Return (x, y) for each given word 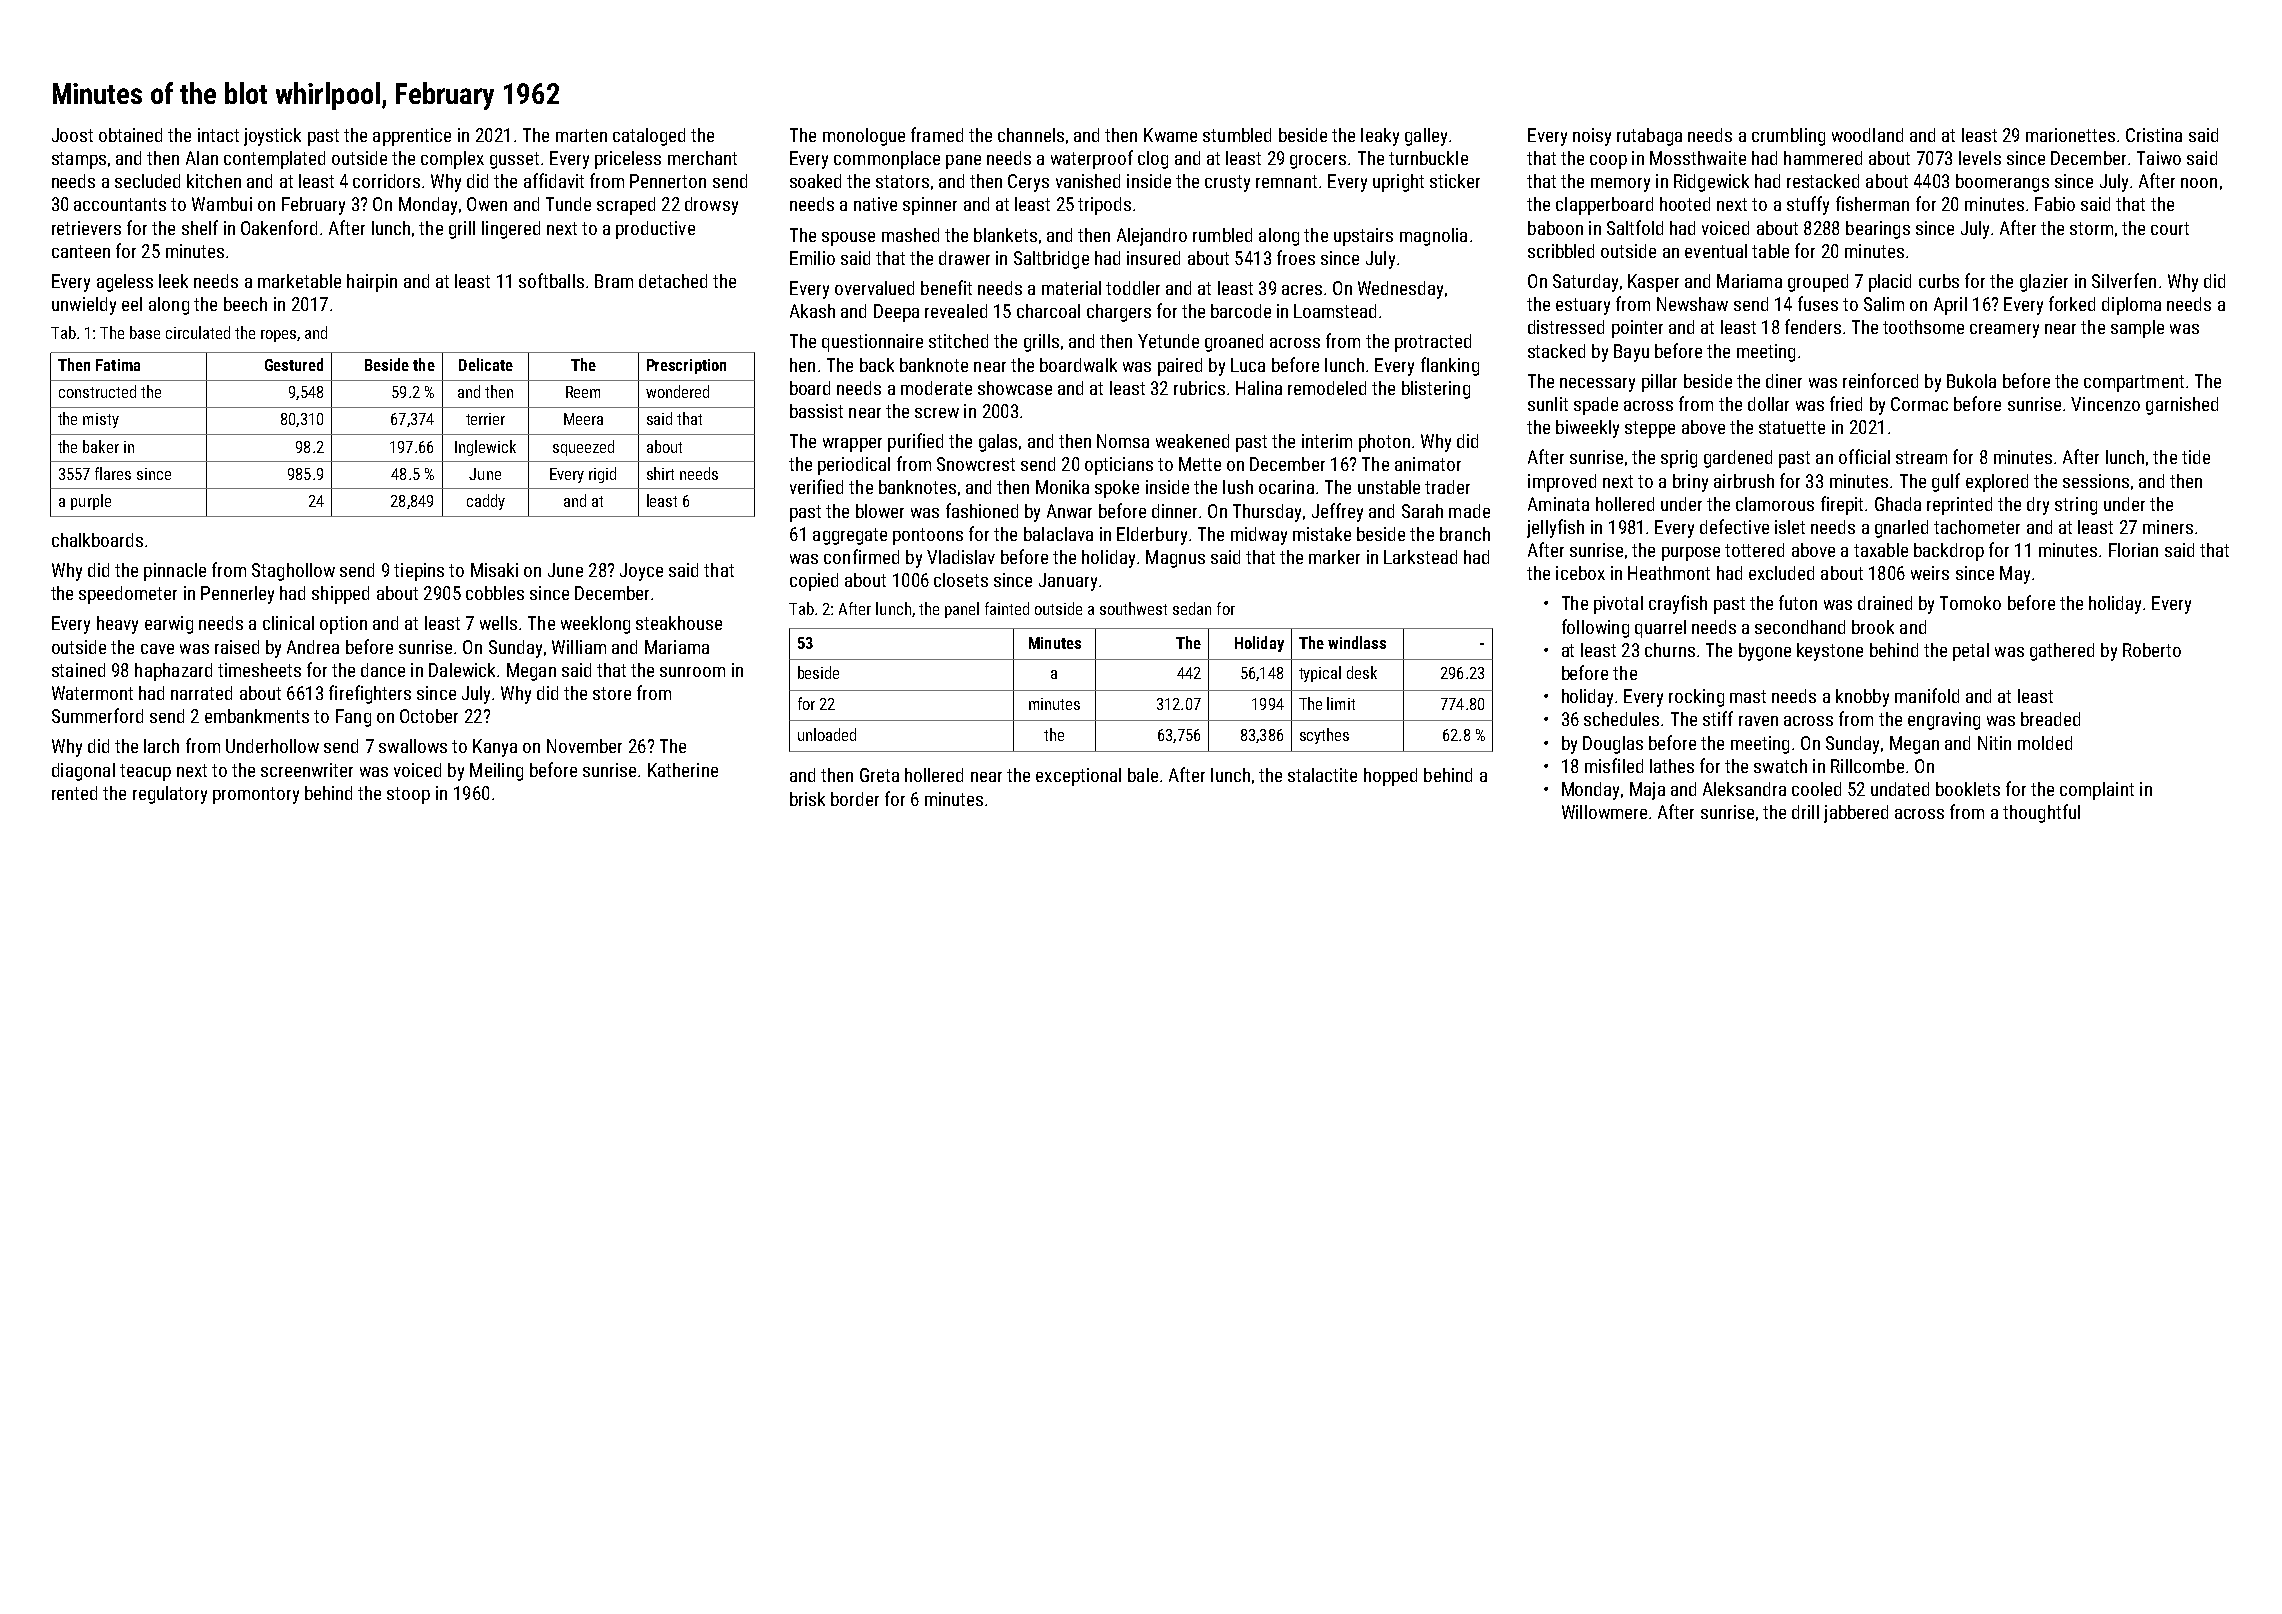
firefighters (370, 694)
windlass (1357, 642)
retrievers (86, 228)
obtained (130, 135)
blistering (1436, 390)
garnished (2182, 406)
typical (1320, 674)
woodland (1867, 135)
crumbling (1788, 137)
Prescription (686, 366)
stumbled (1237, 135)
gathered (2062, 652)
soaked (815, 181)
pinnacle (175, 572)
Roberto (2152, 650)
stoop (408, 795)
